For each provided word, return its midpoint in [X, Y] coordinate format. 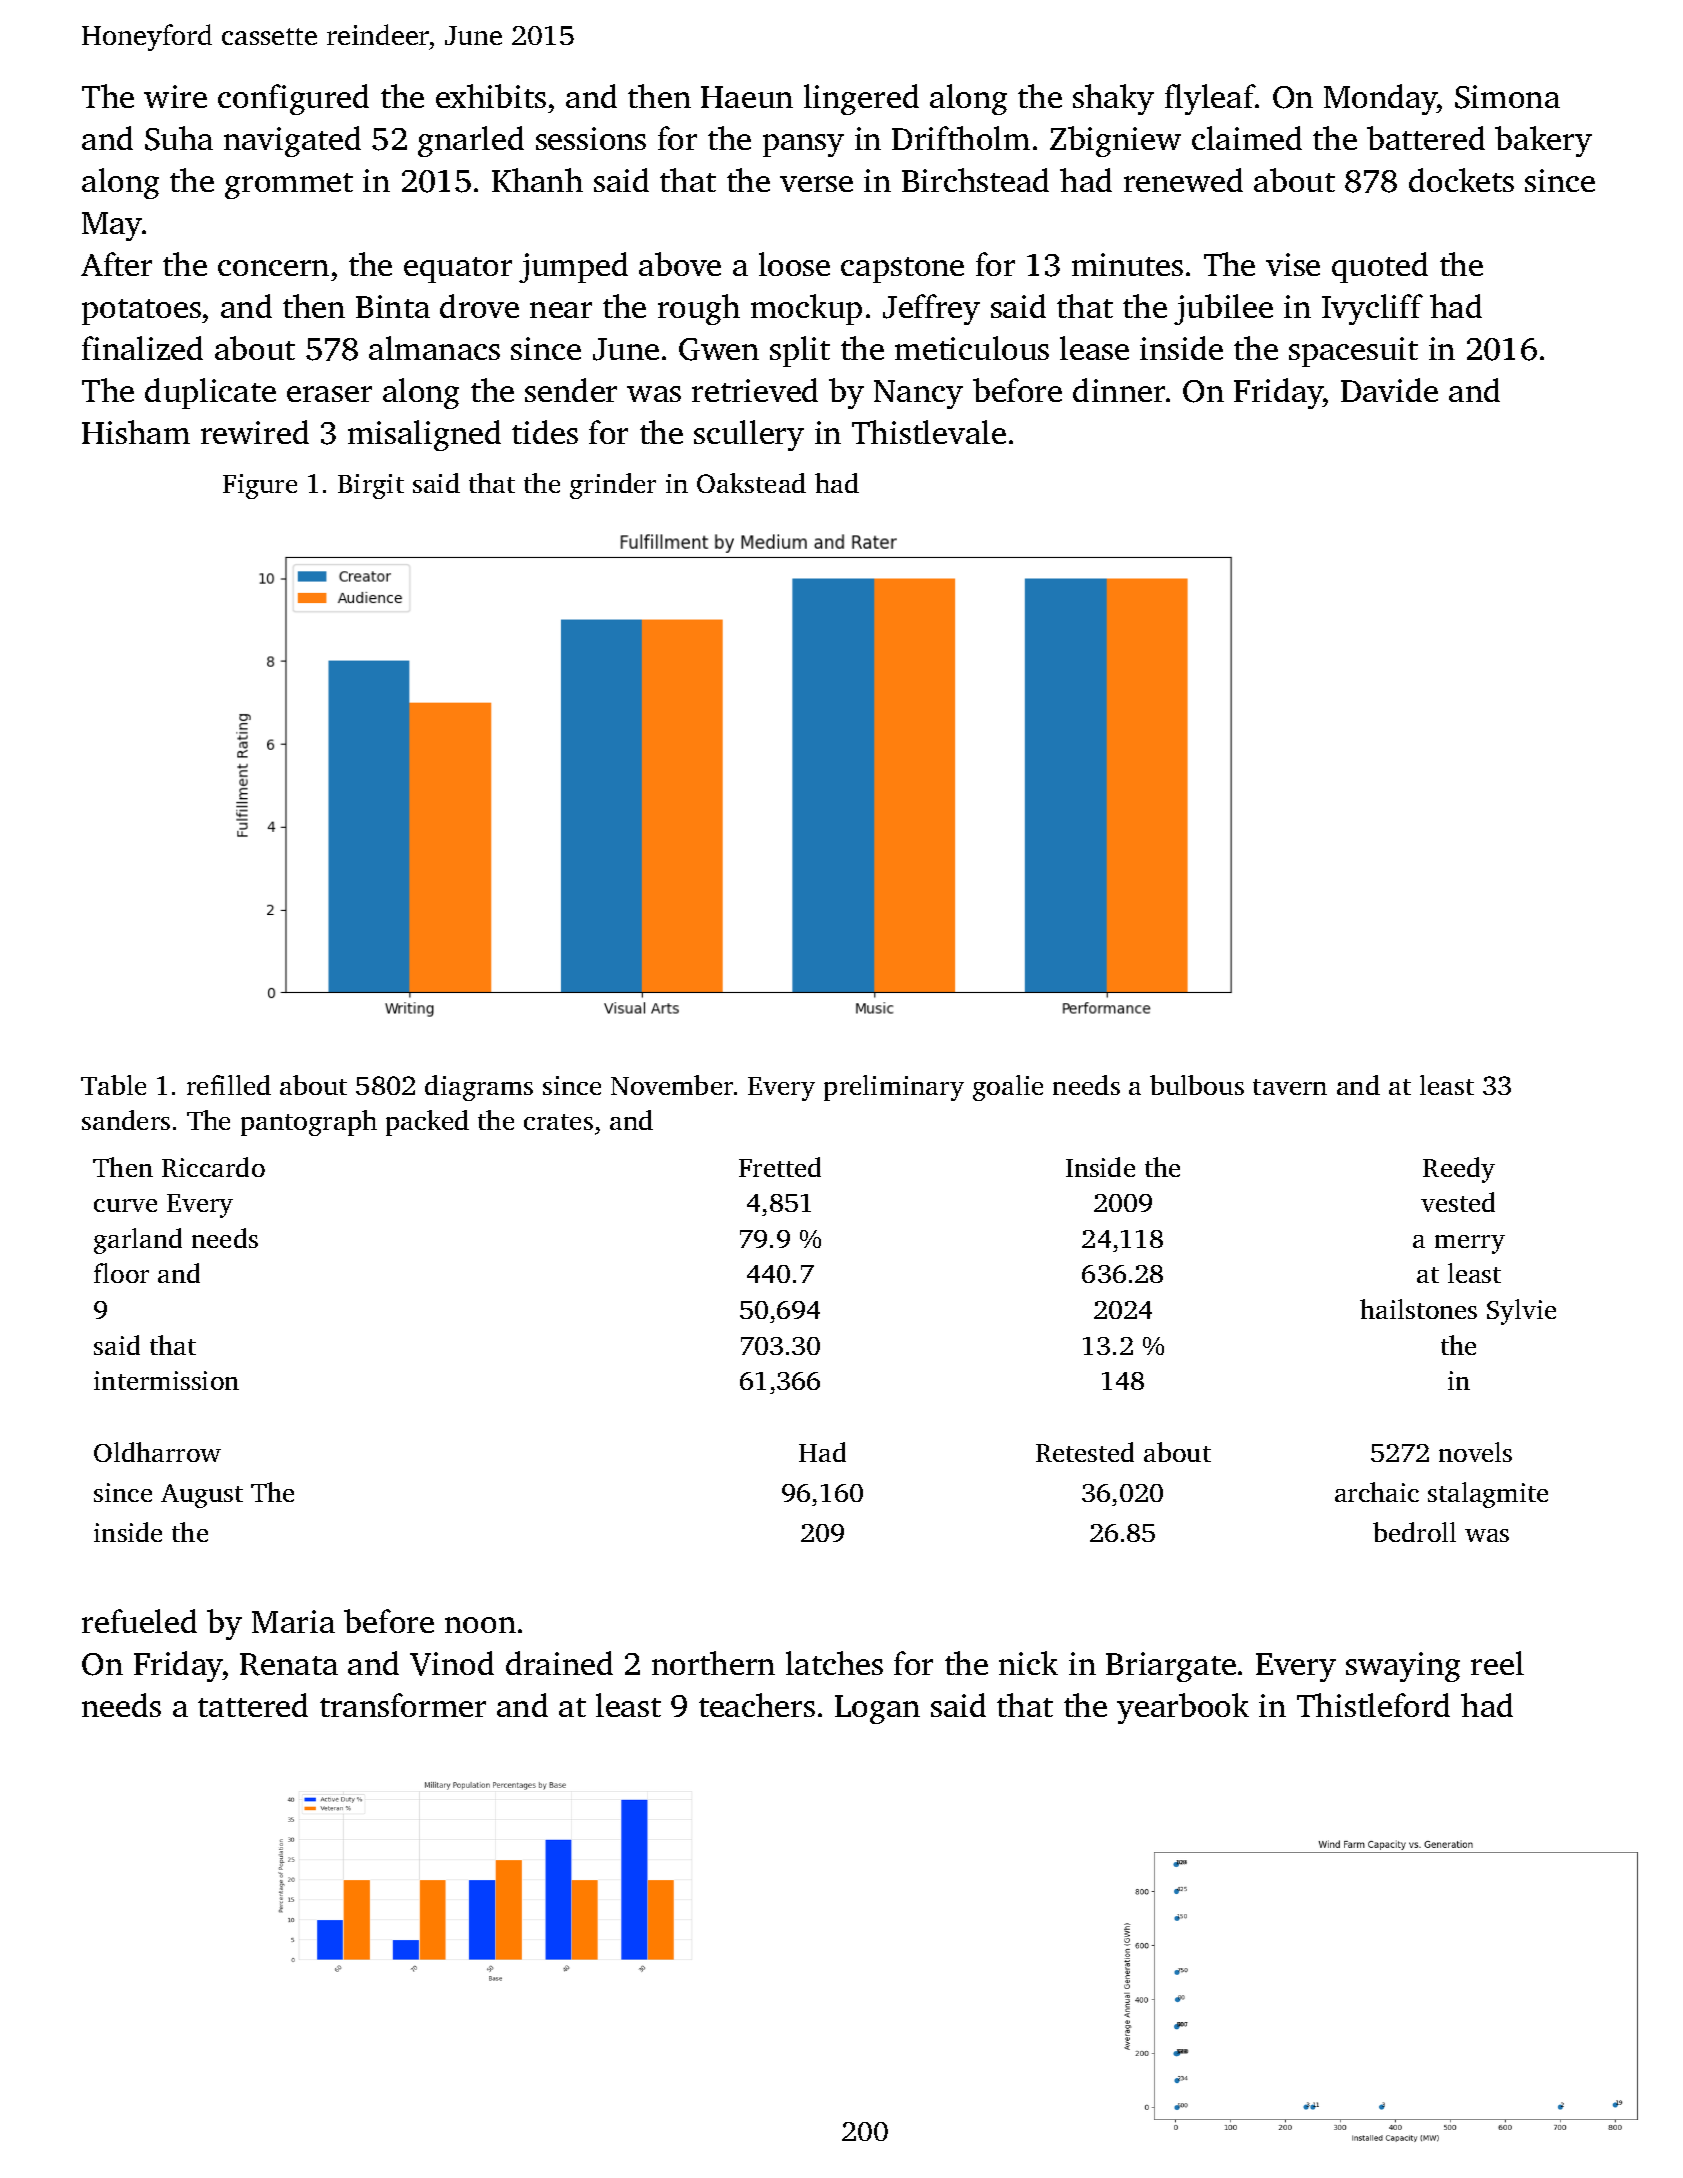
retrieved [755, 390]
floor [121, 1273]
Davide [1389, 390]
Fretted [780, 1167]
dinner [1119, 390]
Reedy [1459, 1170]
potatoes [141, 312]
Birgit [371, 486]
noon [480, 1625]
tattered [253, 1705]
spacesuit [1353, 352]
